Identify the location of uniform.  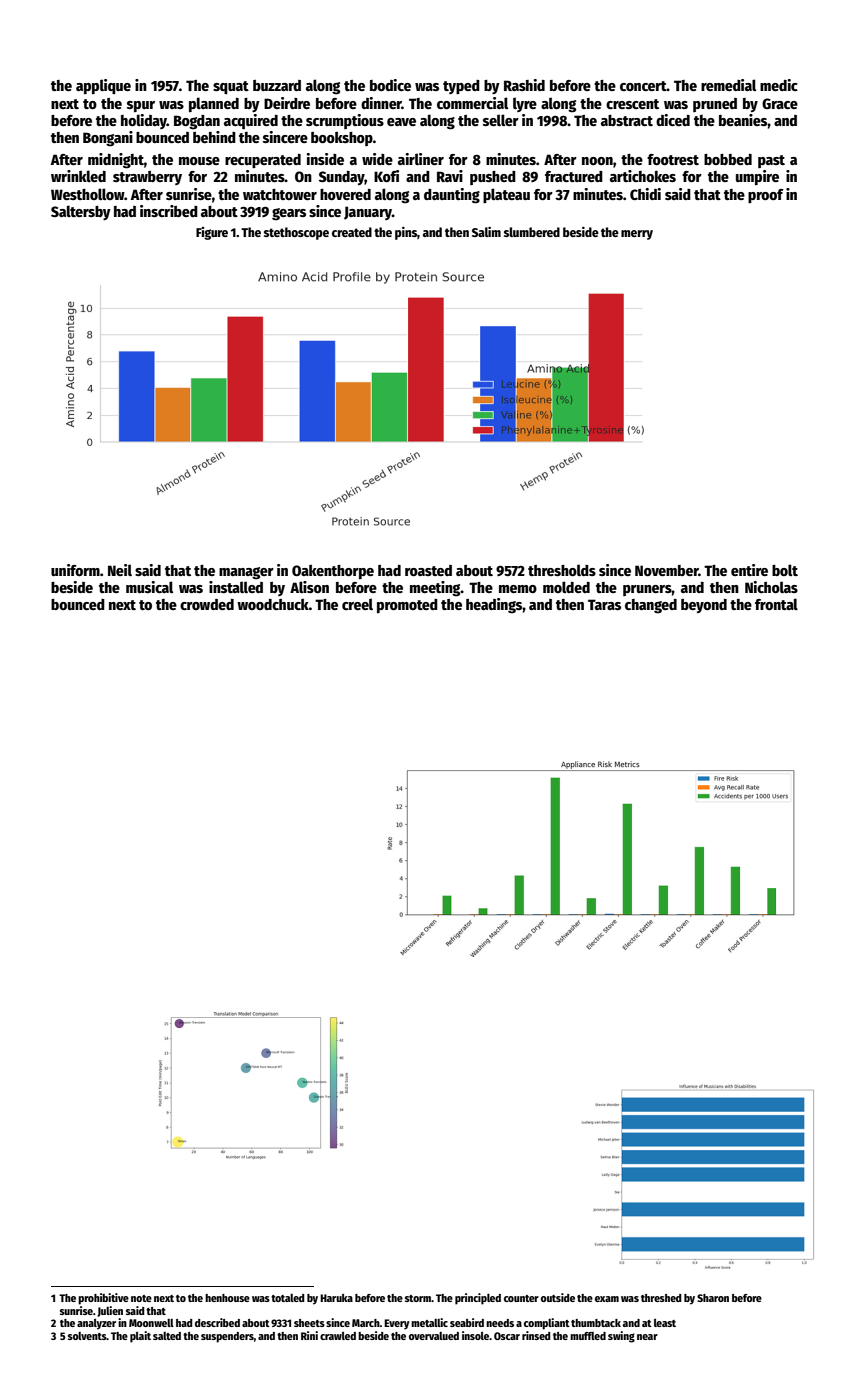
(75, 570).
